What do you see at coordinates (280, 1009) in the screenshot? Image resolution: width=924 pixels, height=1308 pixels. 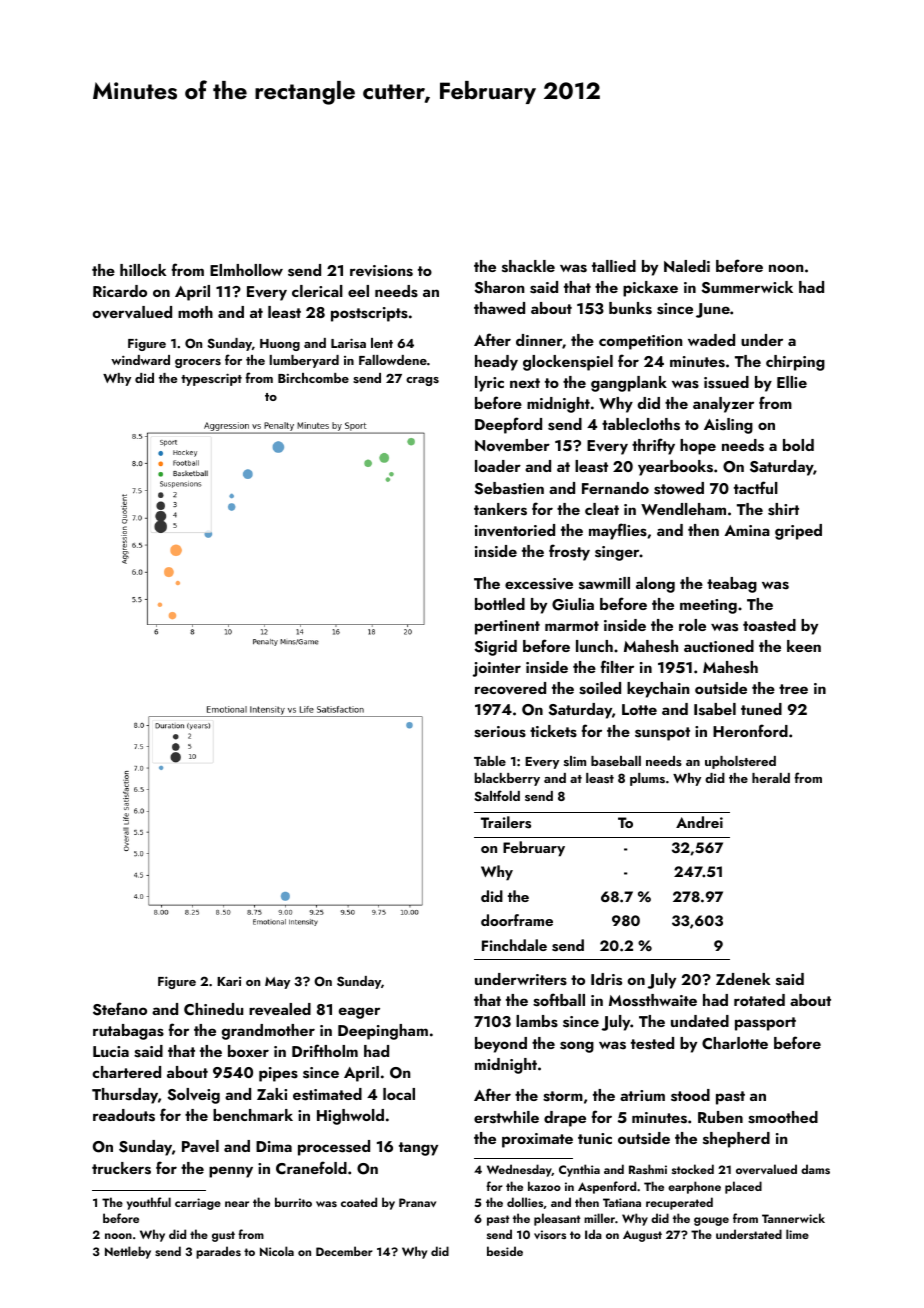 I see `revealed` at bounding box center [280, 1009].
